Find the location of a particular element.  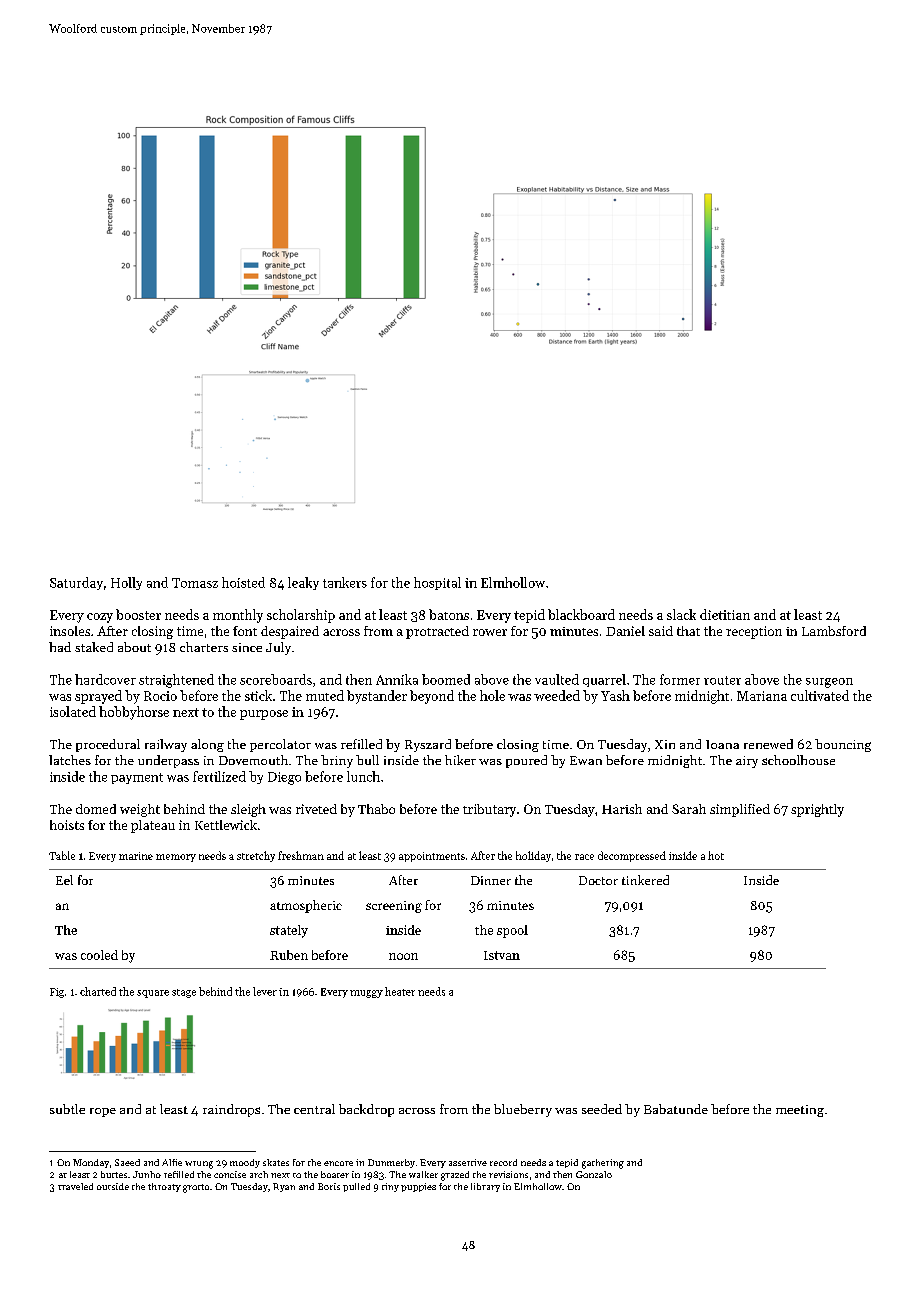

Istvan is located at coordinates (502, 955).
